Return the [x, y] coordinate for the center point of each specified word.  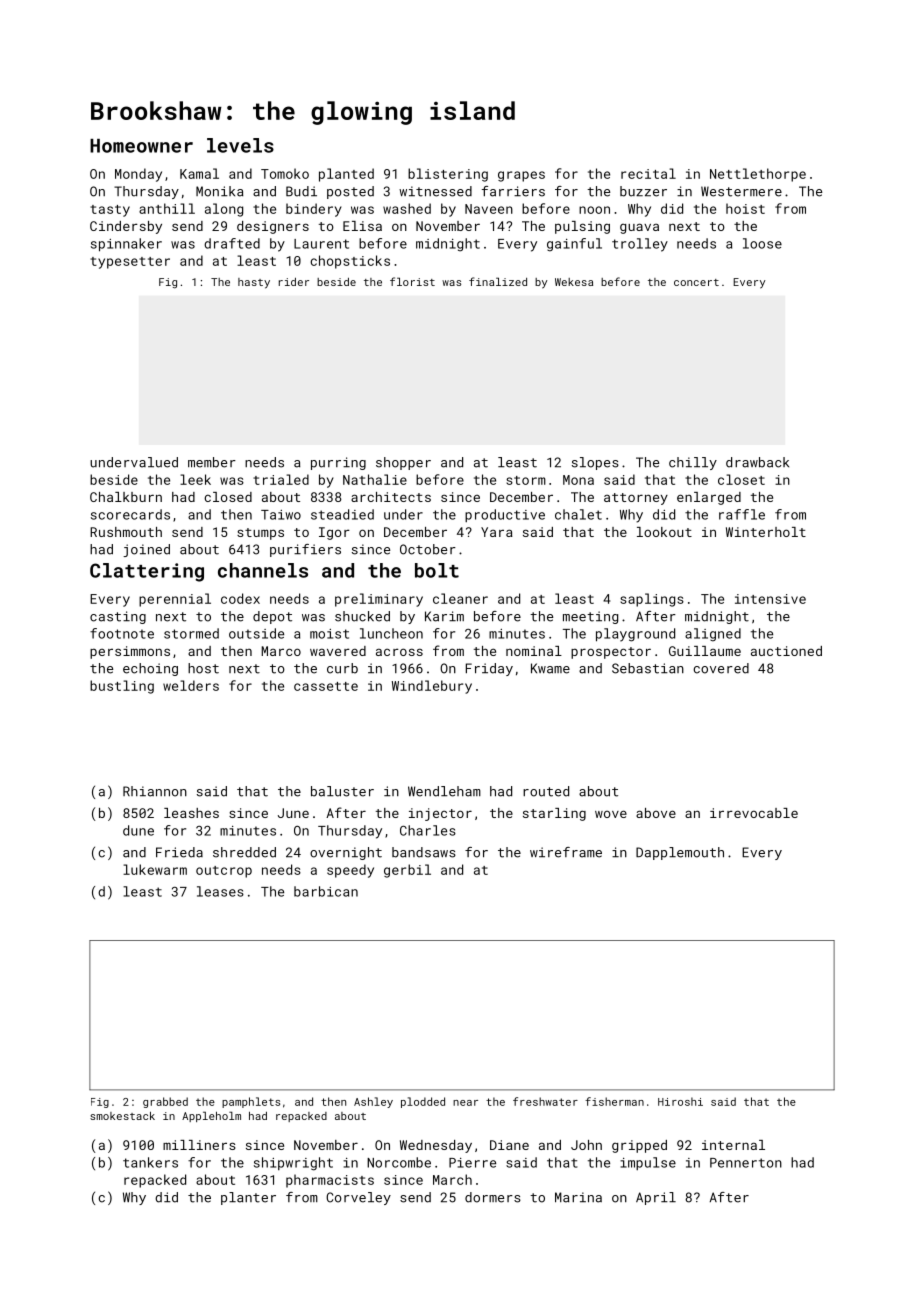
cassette [326, 686]
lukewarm [155, 869]
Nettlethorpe [758, 175]
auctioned [786, 651]
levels [240, 145]
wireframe [566, 852]
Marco [281, 651]
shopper [403, 463]
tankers [150, 1162]
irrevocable [754, 813]
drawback [757, 462]
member [212, 462]
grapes [521, 176]
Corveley [358, 1198]
